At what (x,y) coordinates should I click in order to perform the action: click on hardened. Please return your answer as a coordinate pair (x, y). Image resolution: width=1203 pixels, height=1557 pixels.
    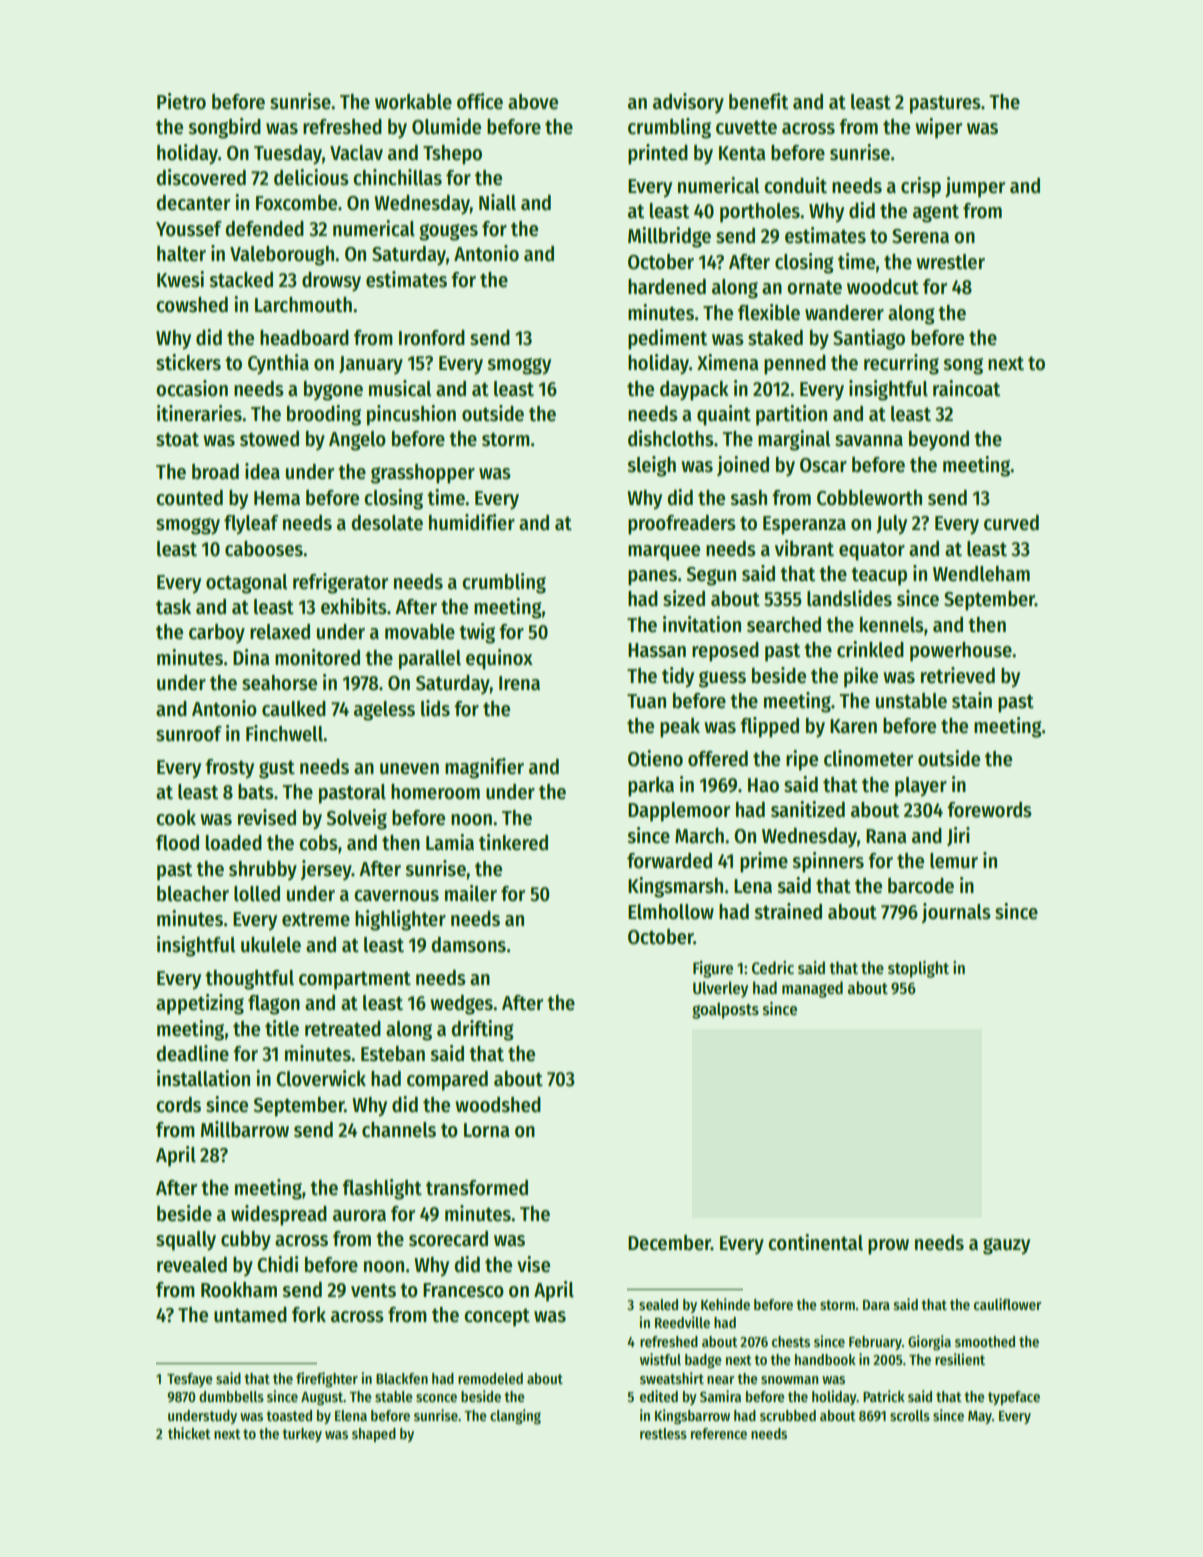
    Looking at the image, I should click on (667, 287).
